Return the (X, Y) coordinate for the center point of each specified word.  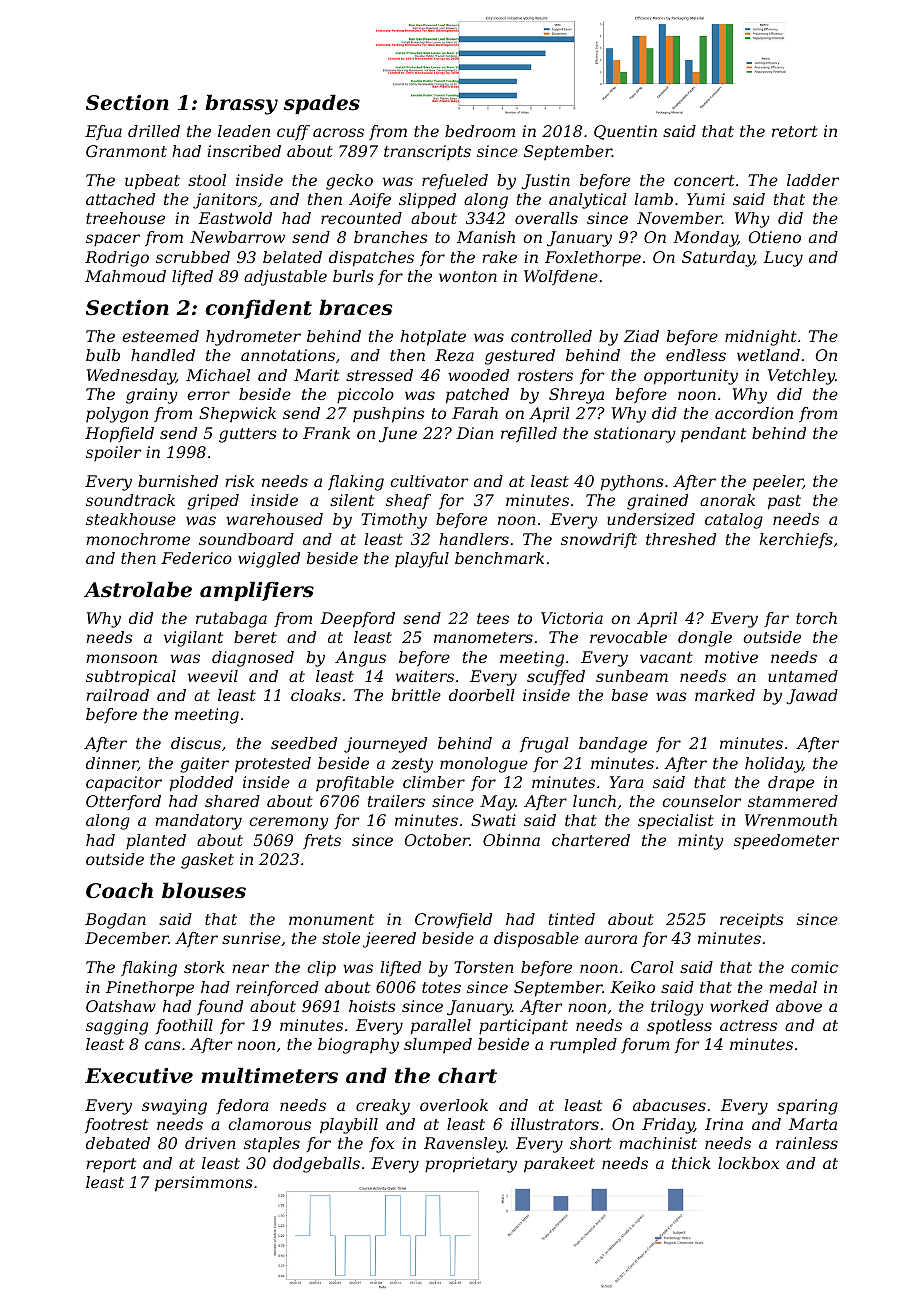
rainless (807, 1143)
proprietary (471, 1165)
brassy (241, 104)
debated (118, 1143)
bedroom (480, 131)
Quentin (625, 132)
